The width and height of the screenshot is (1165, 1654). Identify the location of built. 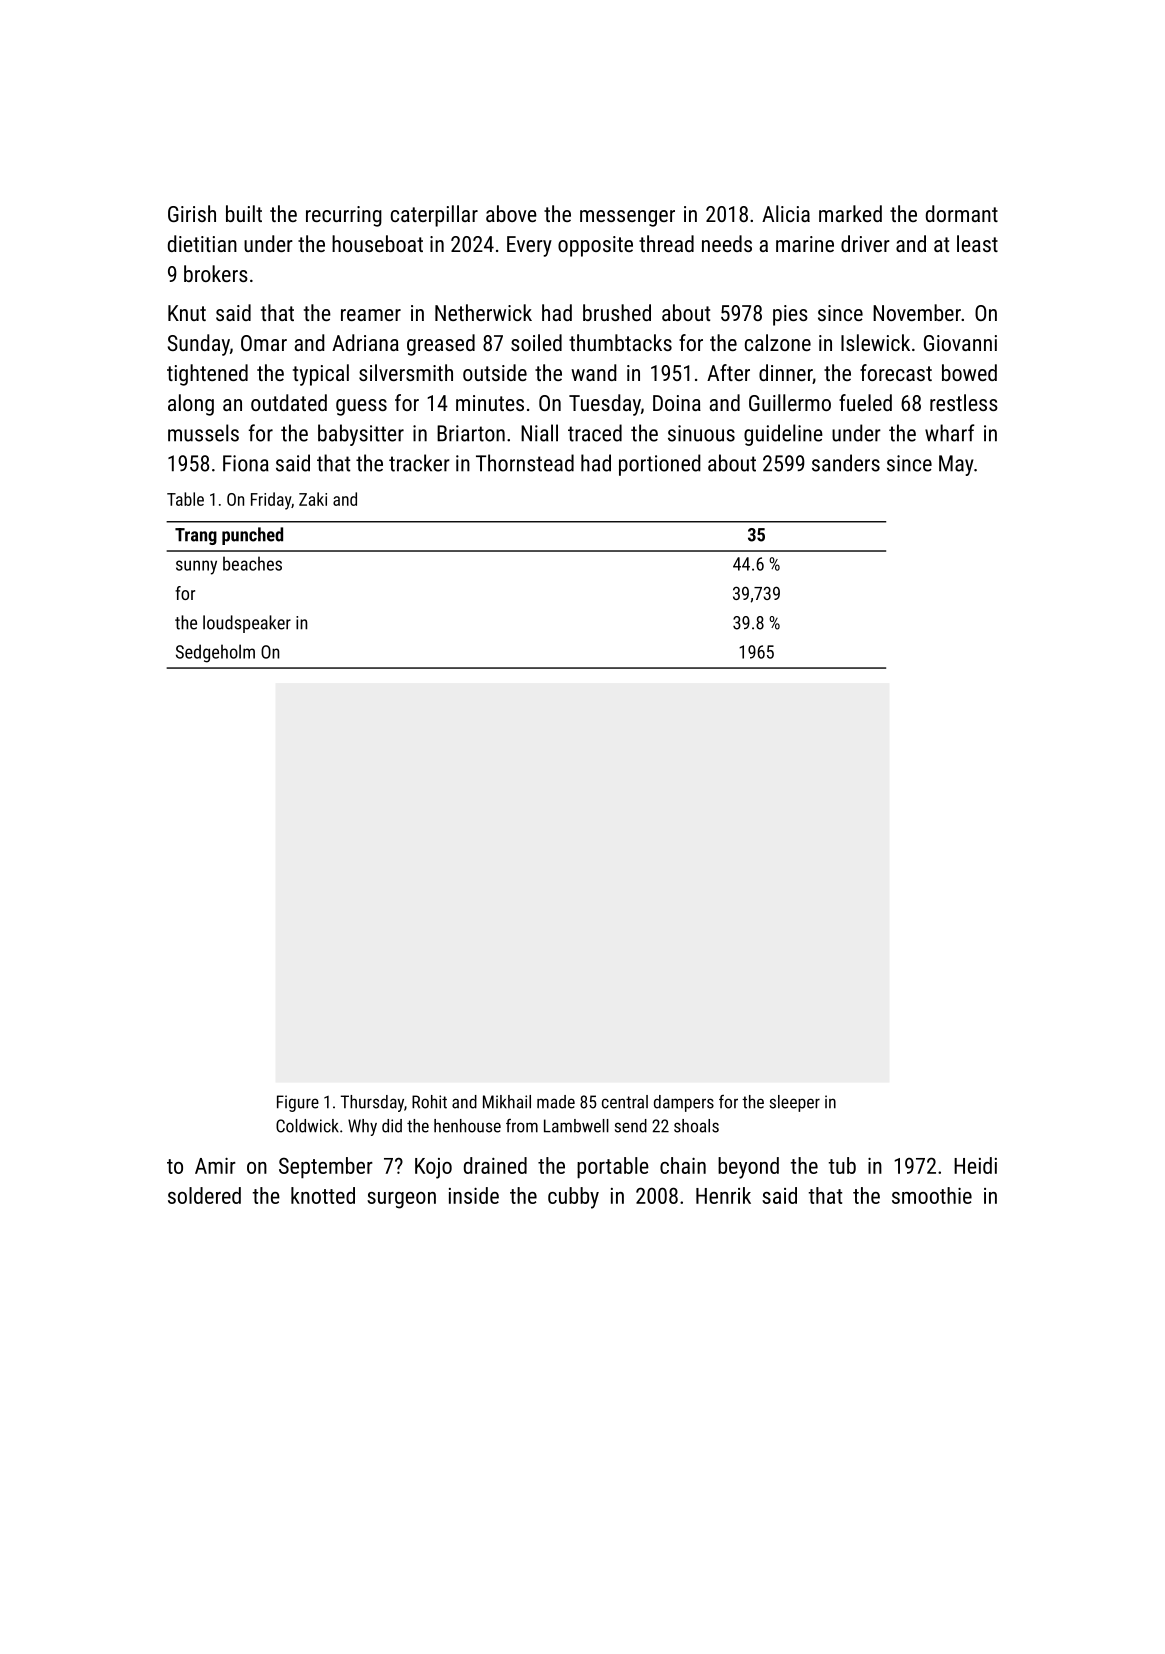
(244, 213).
